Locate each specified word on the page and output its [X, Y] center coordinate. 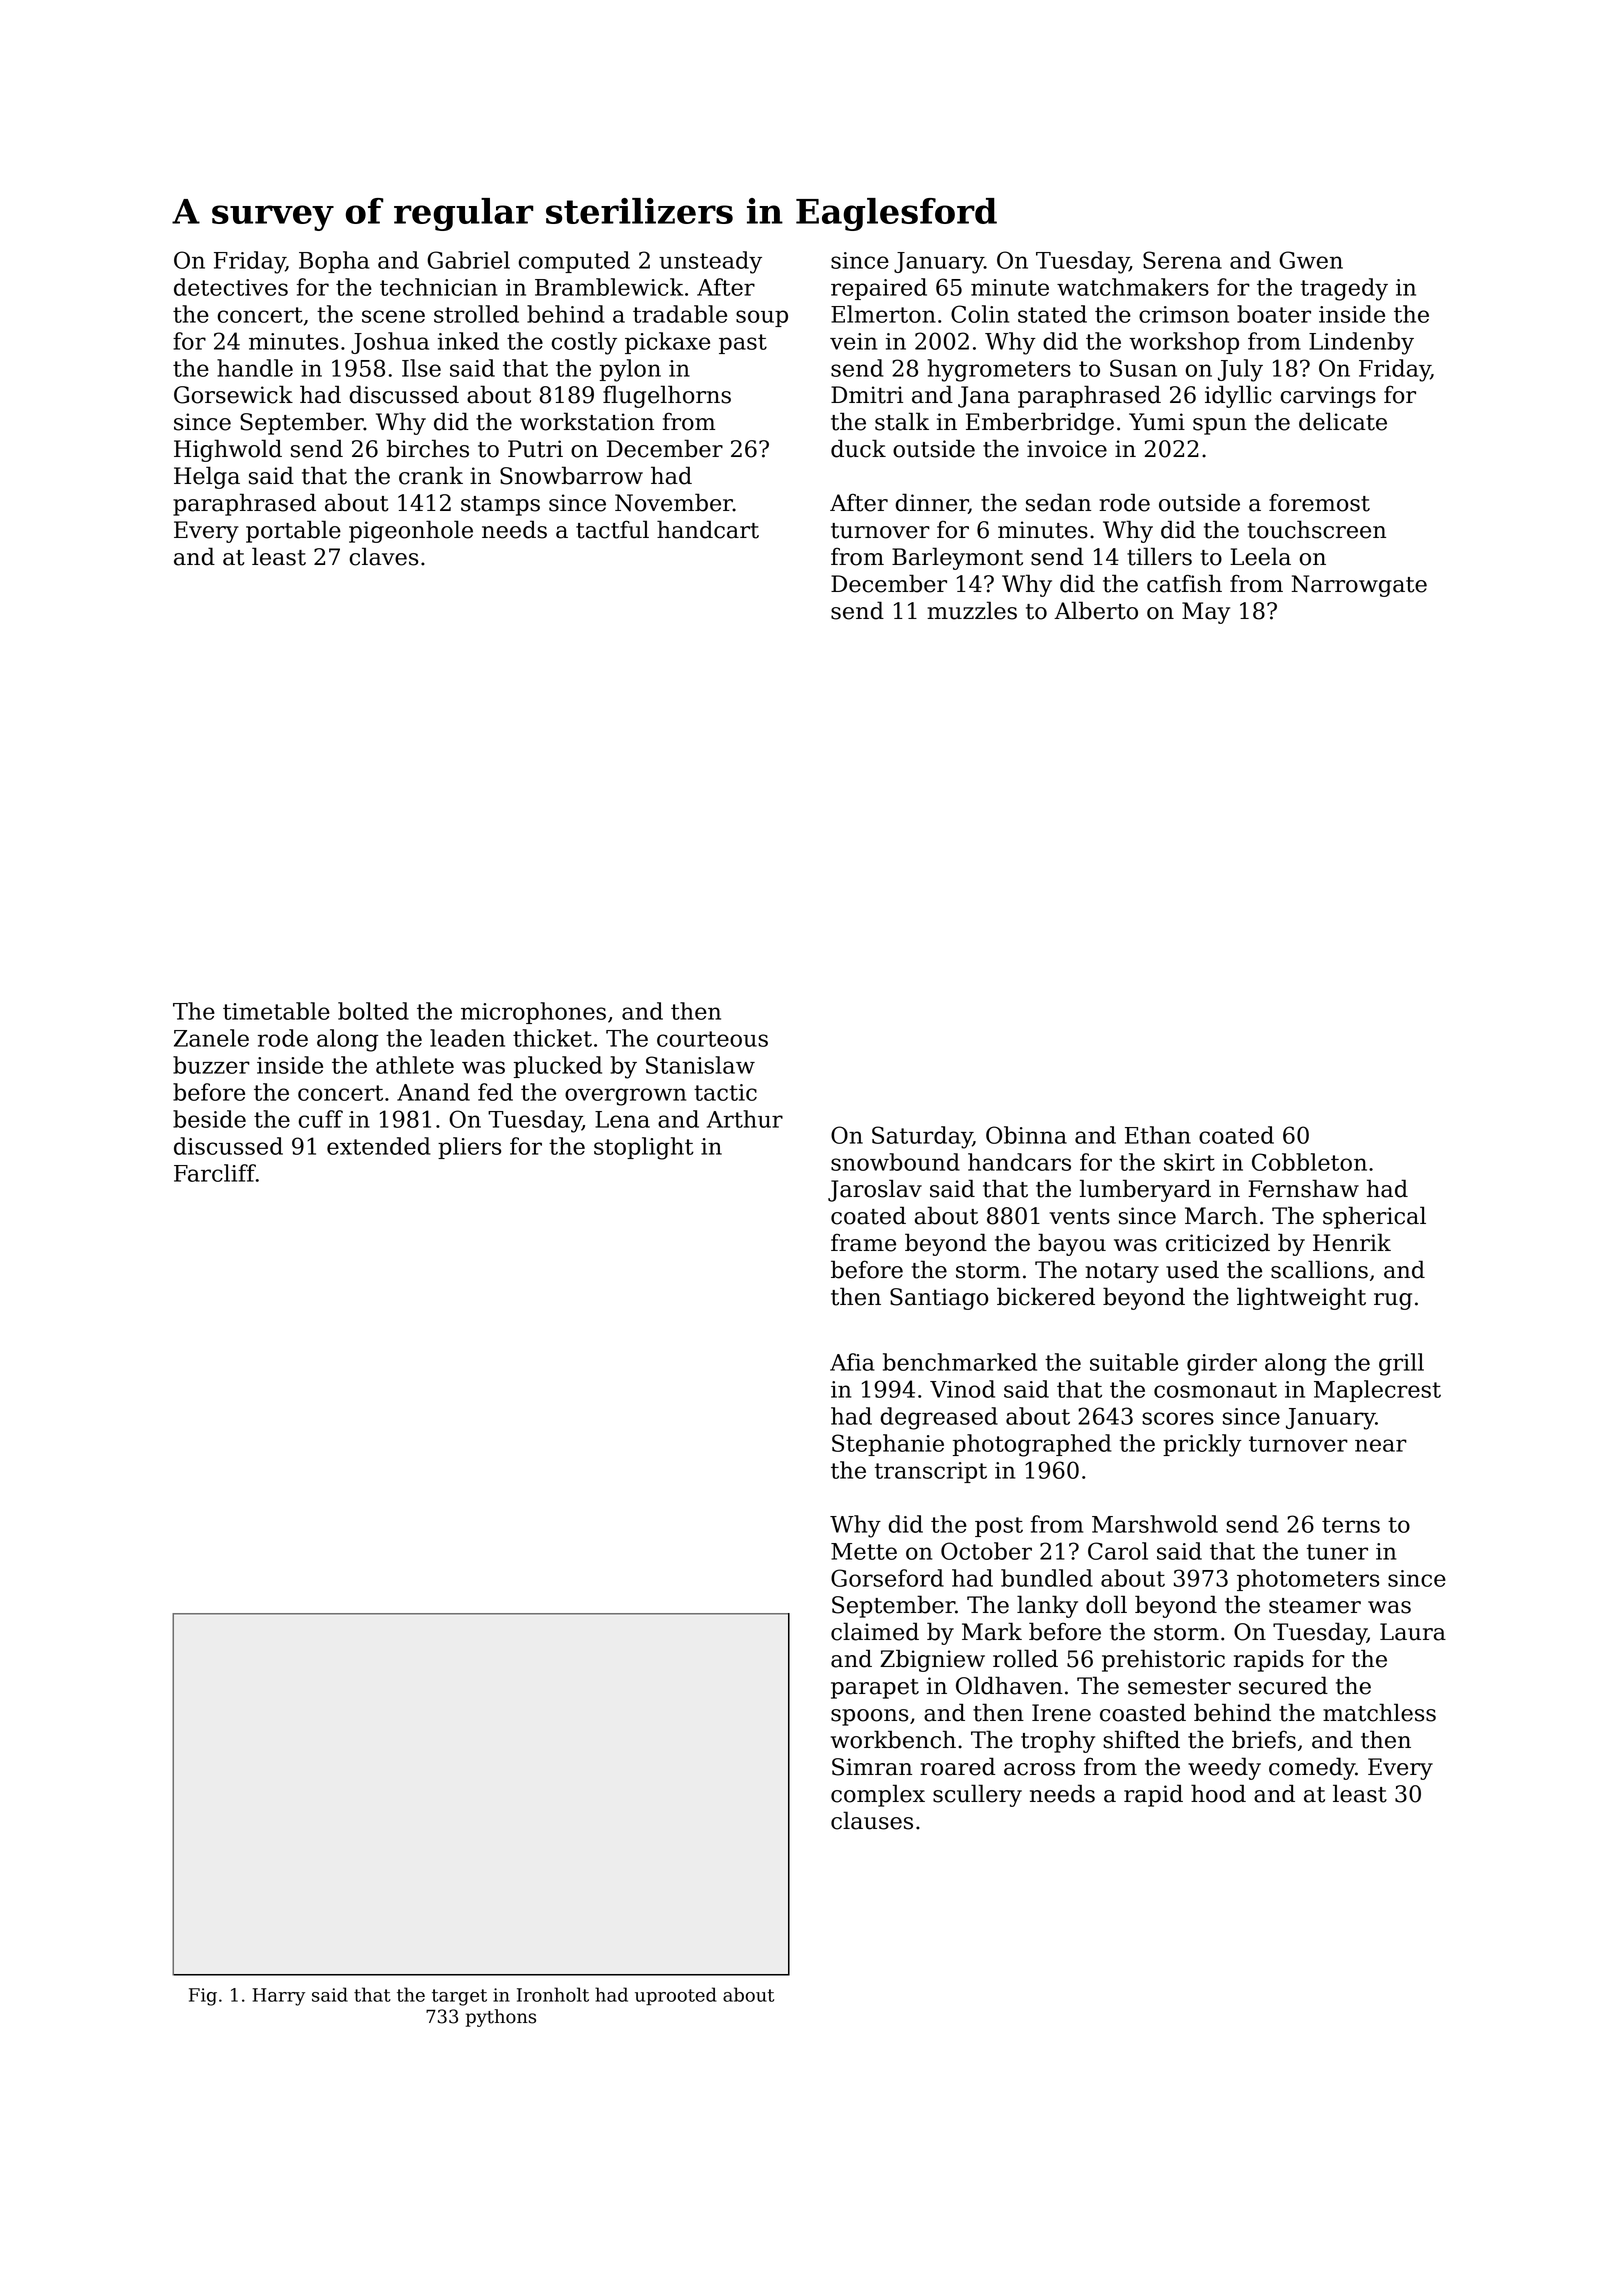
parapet [875, 1689]
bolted [373, 1011]
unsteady [710, 262]
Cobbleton [1309, 1162]
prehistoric [1163, 1660]
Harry [278, 1997]
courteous [712, 1039]
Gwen [1311, 260]
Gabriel [468, 260]
